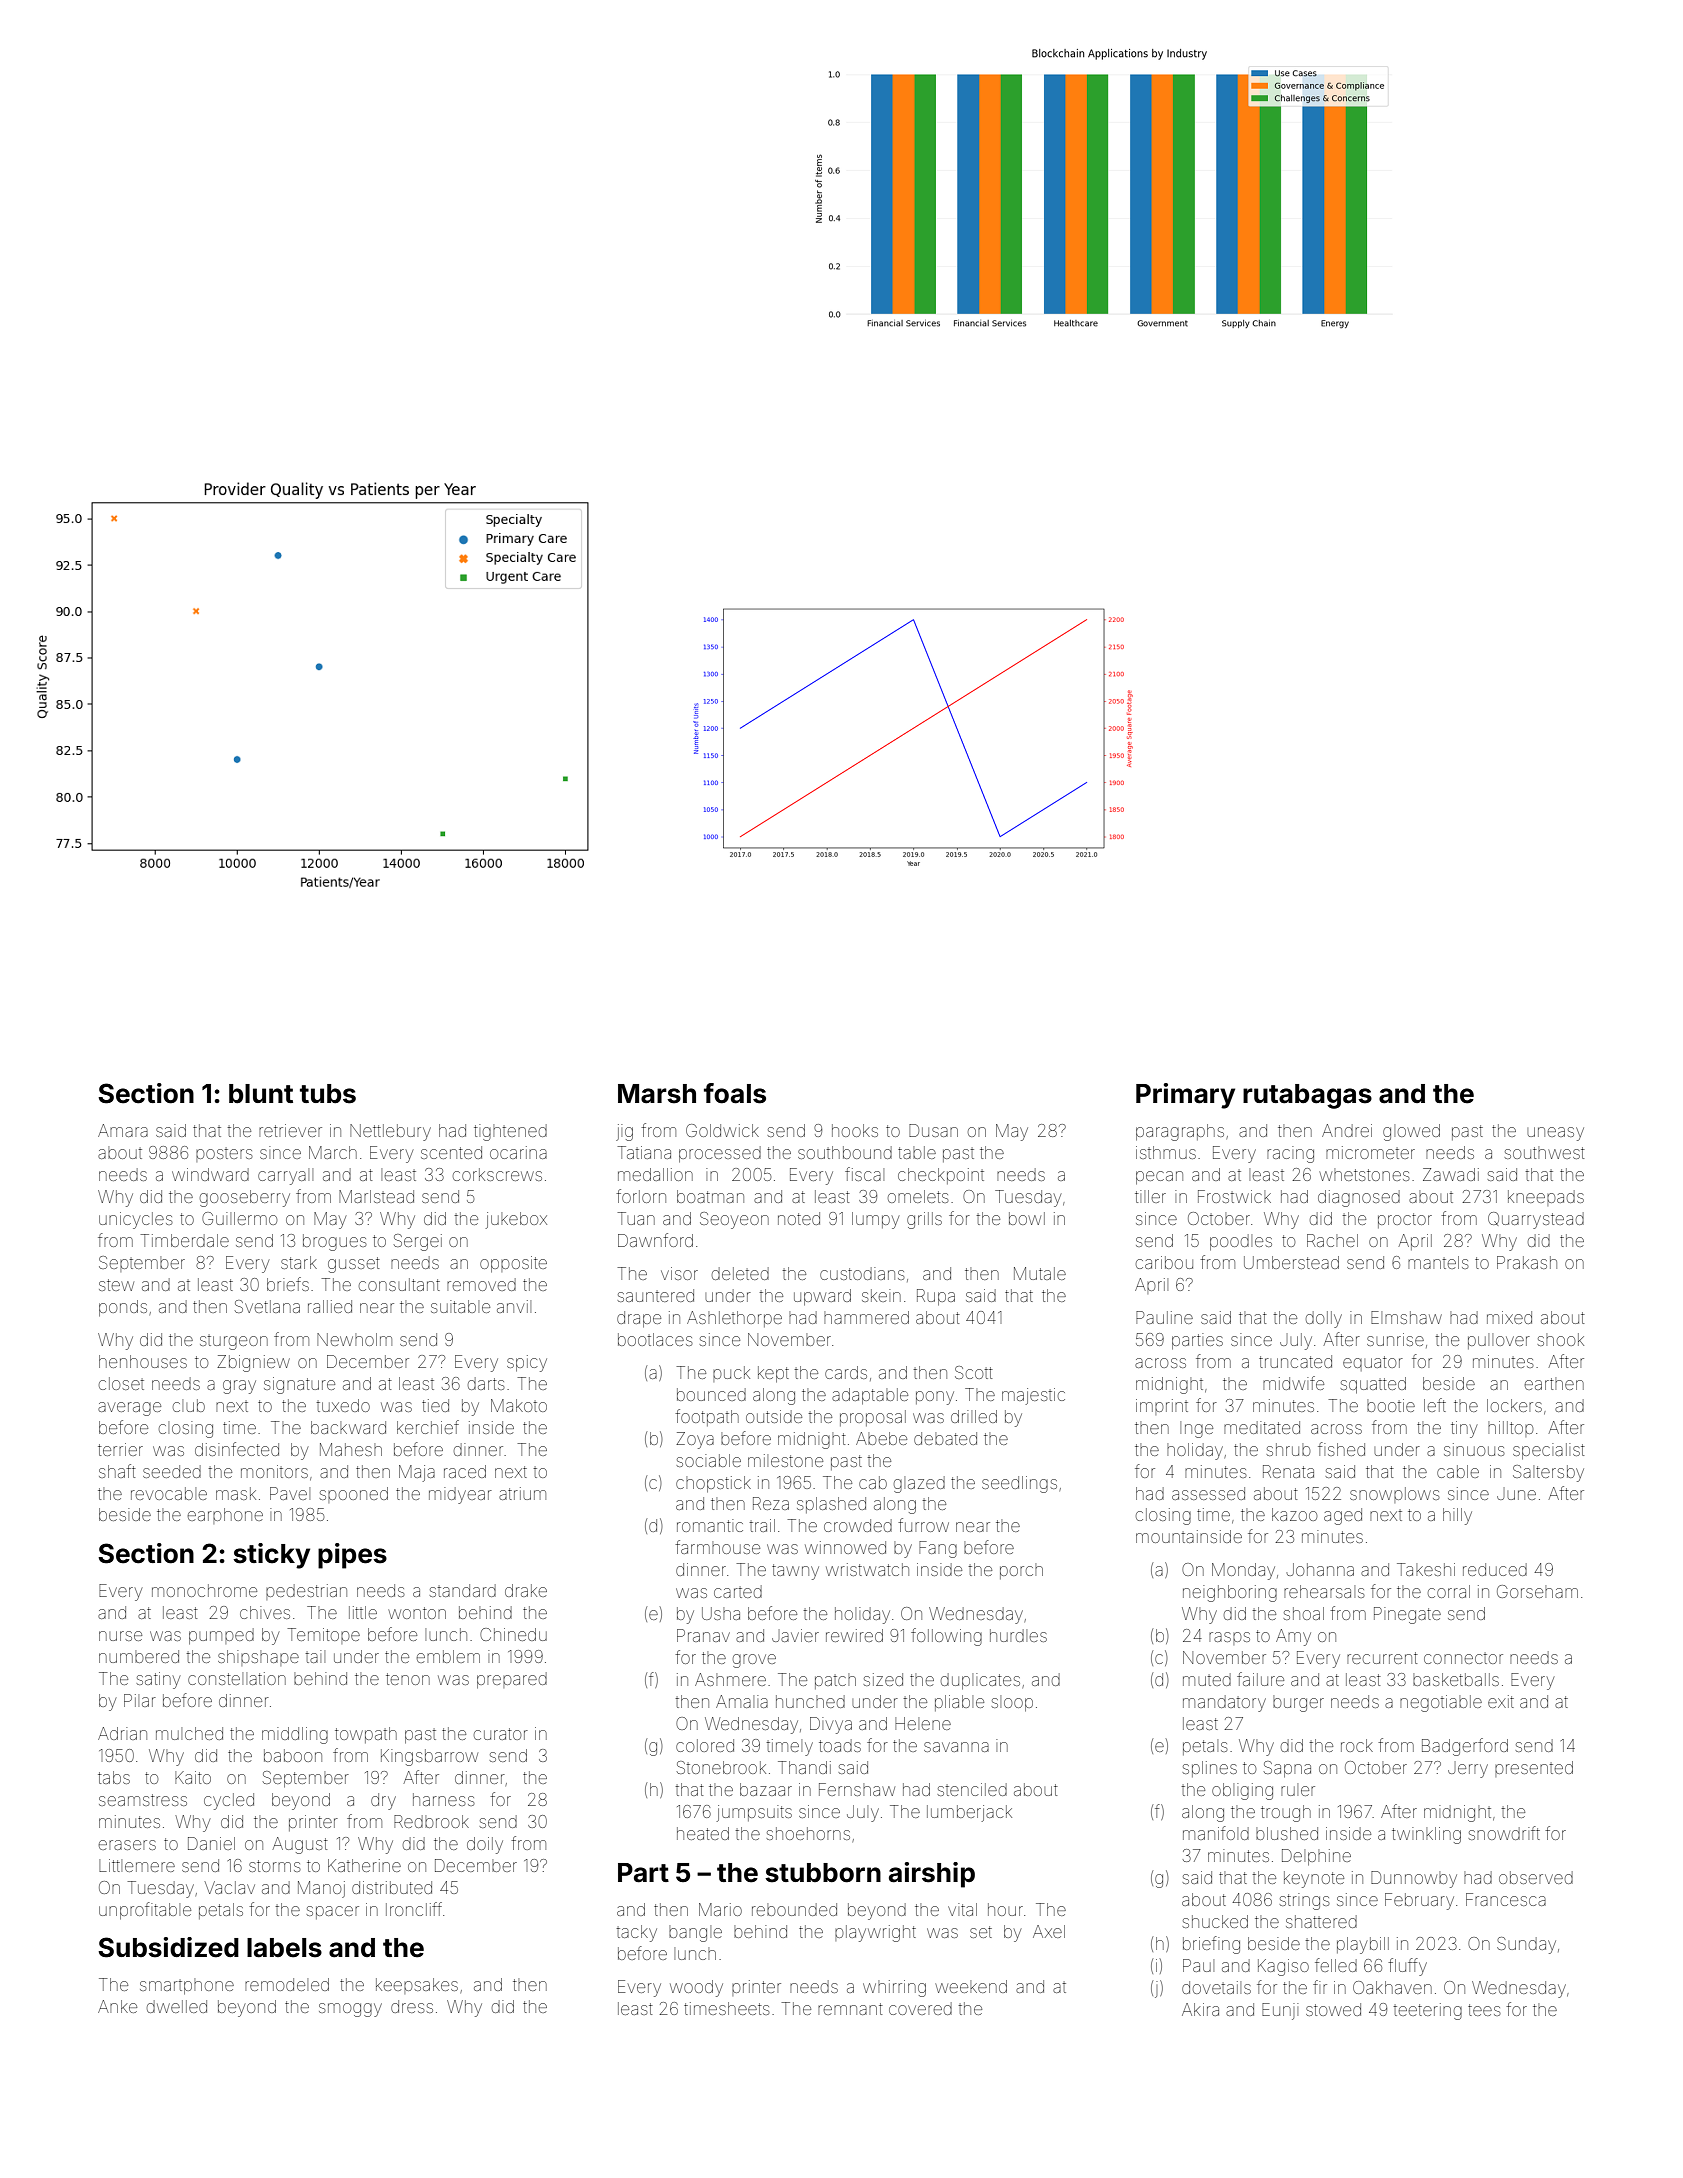  Describe the element at coordinates (735, 1093) in the image. I see `foals` at that location.
